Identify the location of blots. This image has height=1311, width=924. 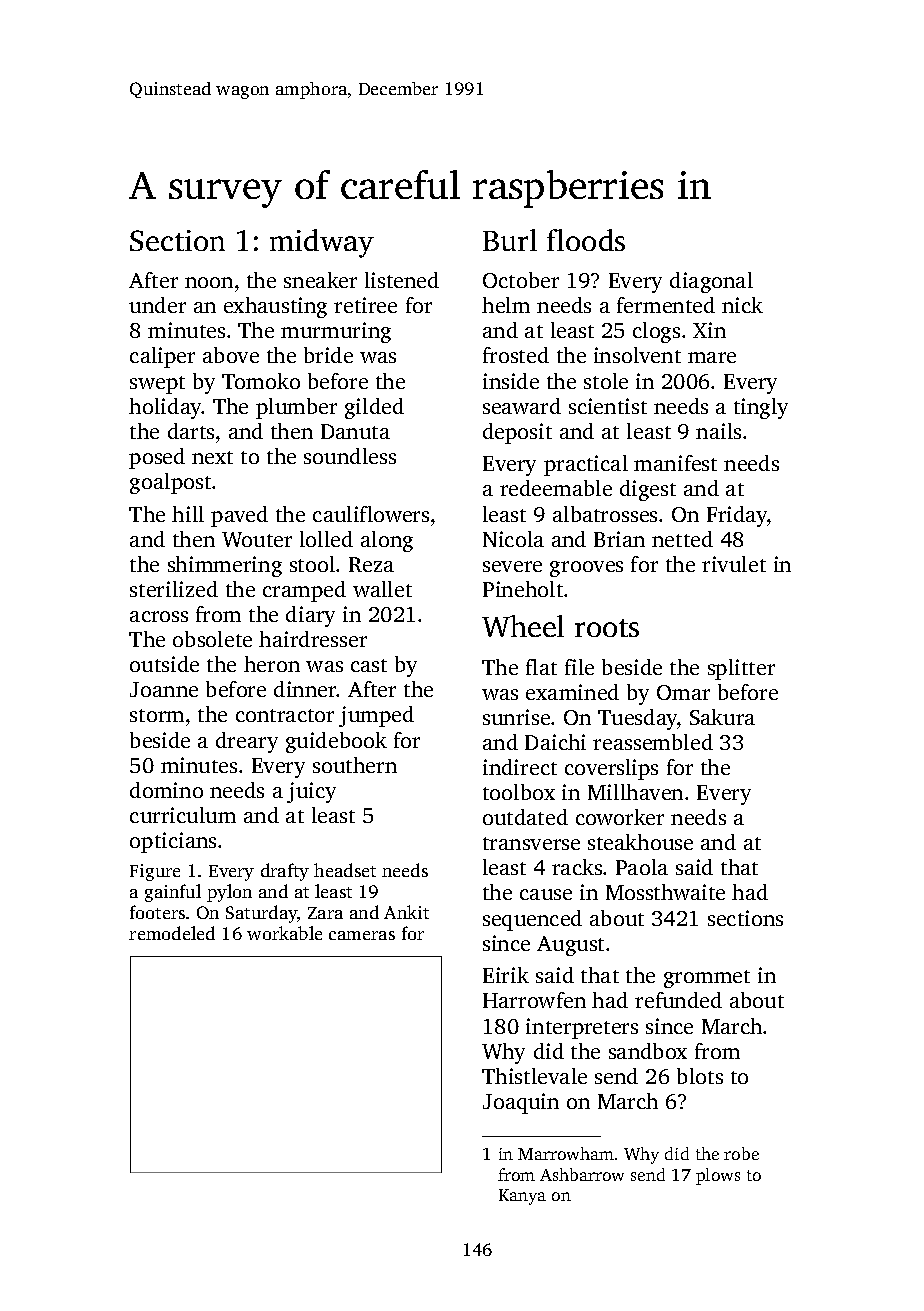
(700, 1076).
